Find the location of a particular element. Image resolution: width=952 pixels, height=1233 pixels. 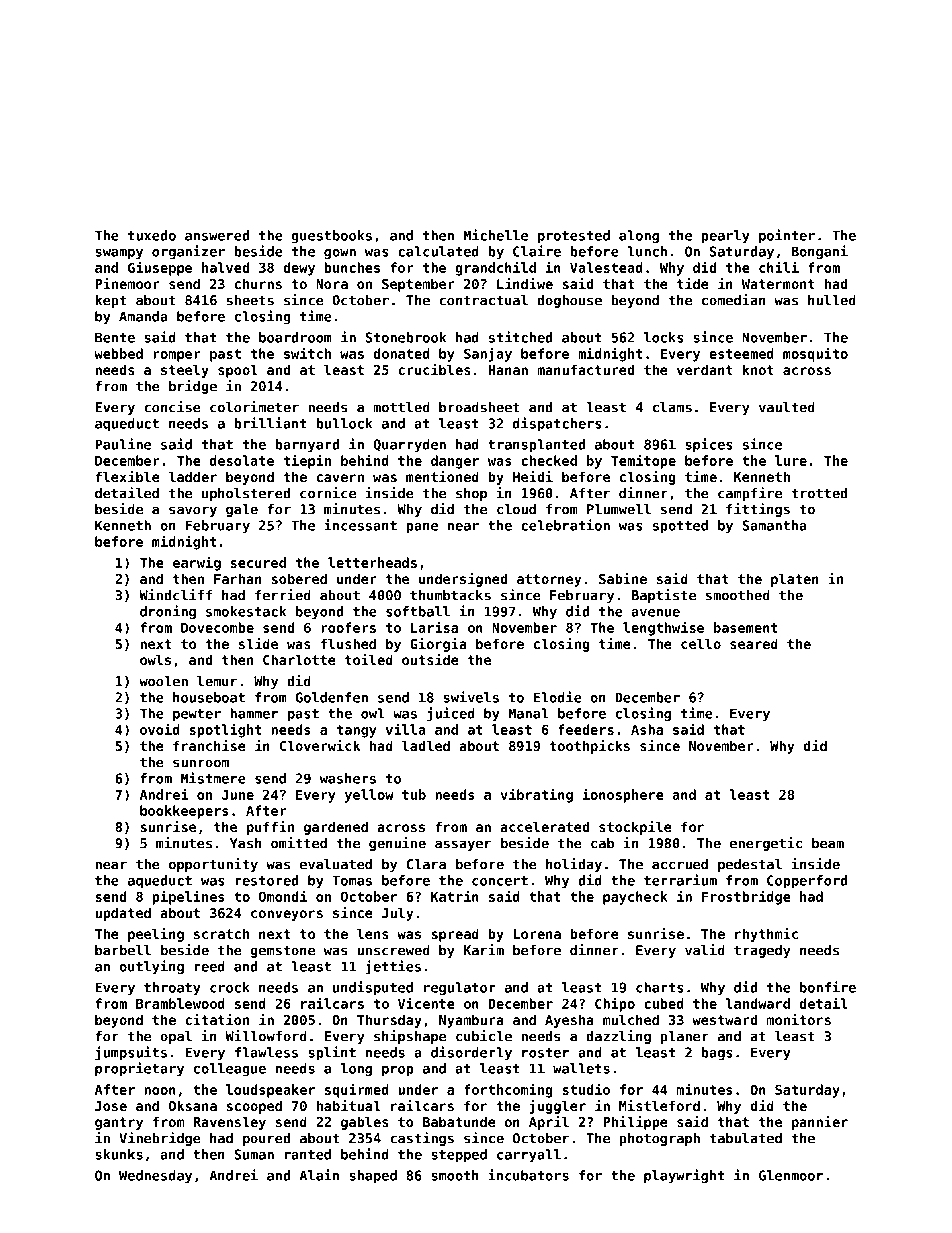

Wednesday is located at coordinates (155, 1177).
